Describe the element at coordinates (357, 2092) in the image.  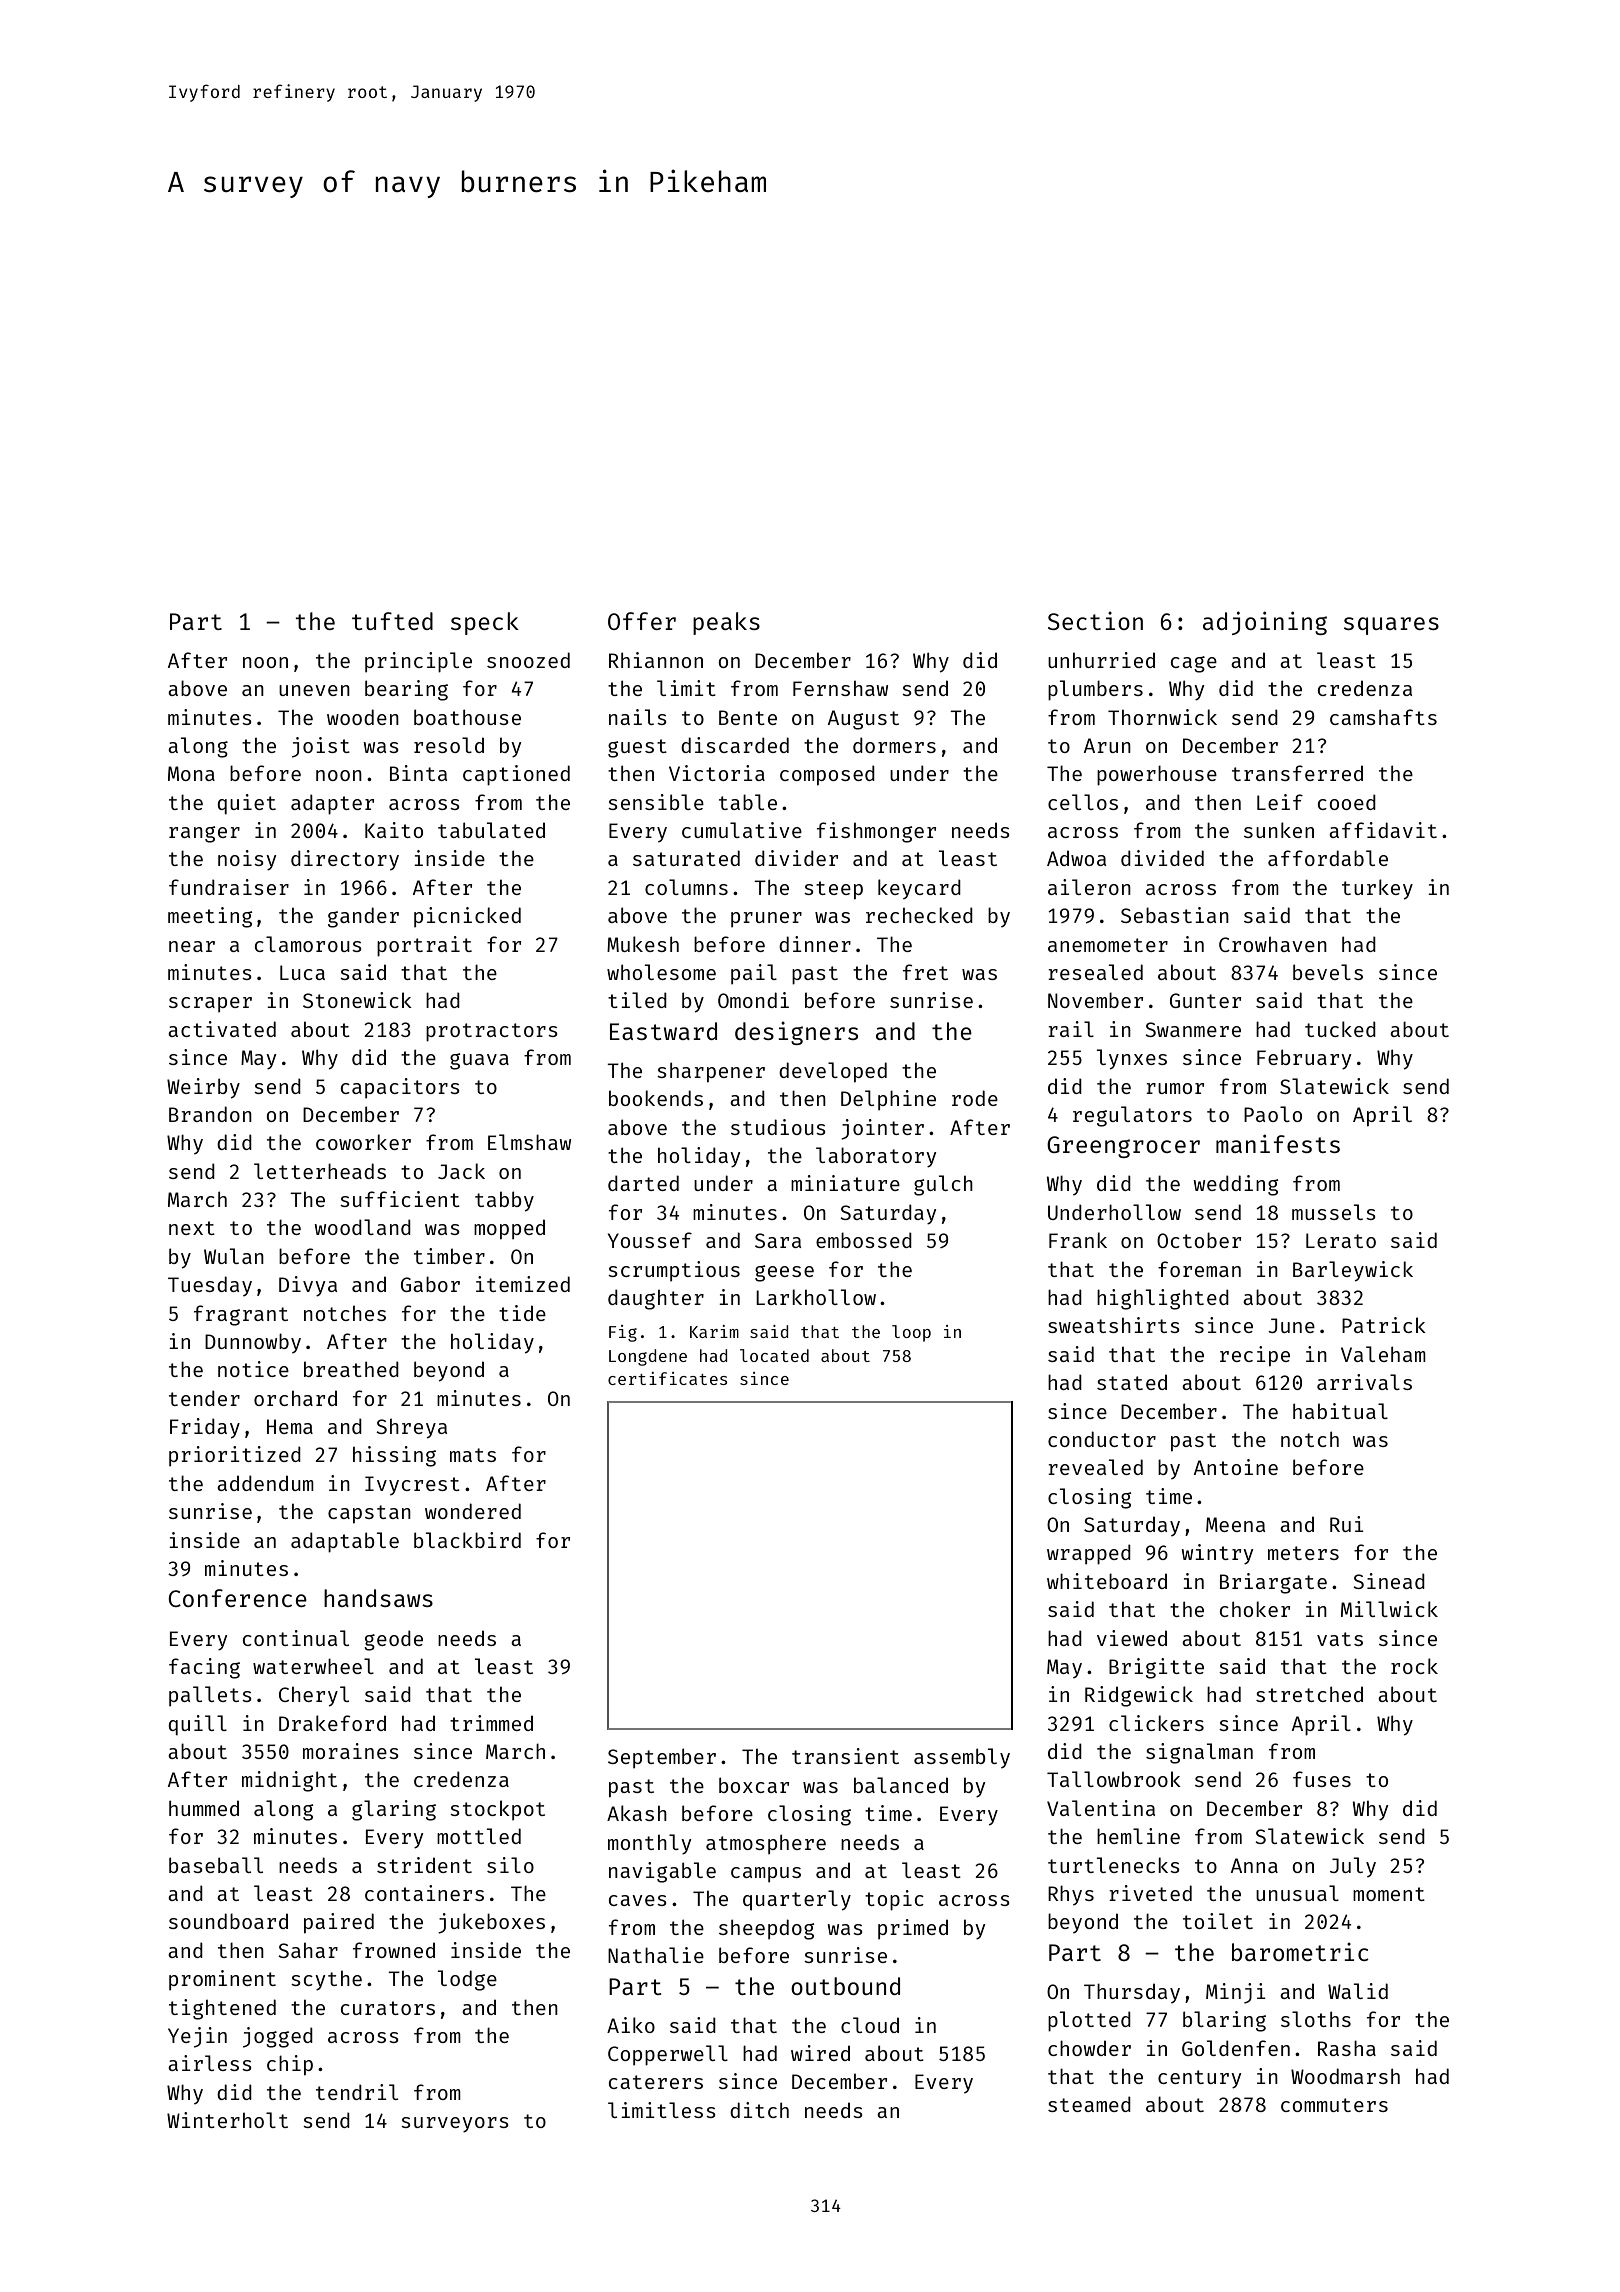
I see `tendril` at that location.
